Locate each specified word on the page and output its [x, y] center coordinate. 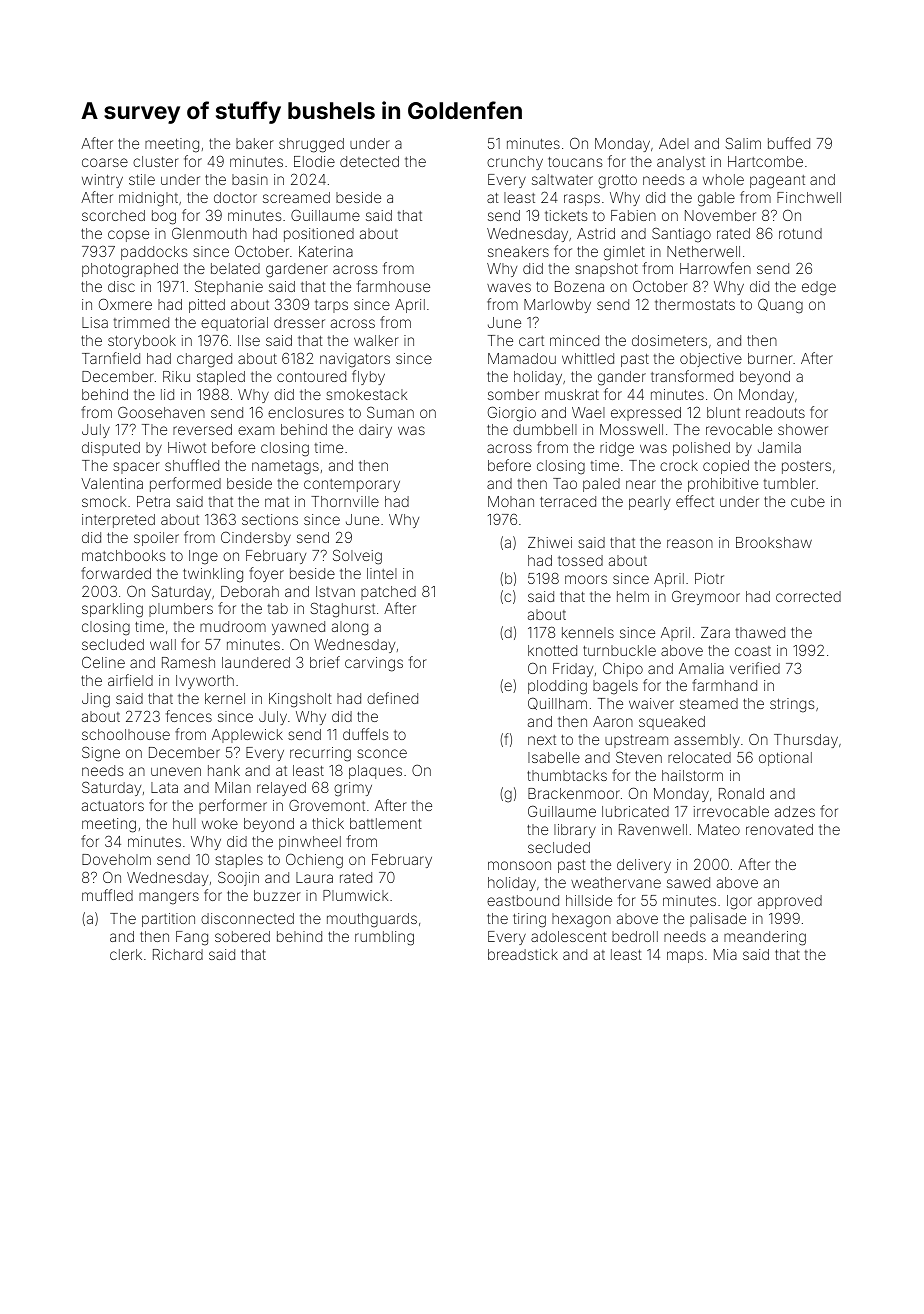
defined [392, 698]
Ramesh [188, 662]
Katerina [326, 251]
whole [723, 179]
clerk [126, 954]
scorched [113, 215]
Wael [588, 412]
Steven [639, 757]
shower [803, 429]
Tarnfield [111, 358]
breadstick [523, 954]
